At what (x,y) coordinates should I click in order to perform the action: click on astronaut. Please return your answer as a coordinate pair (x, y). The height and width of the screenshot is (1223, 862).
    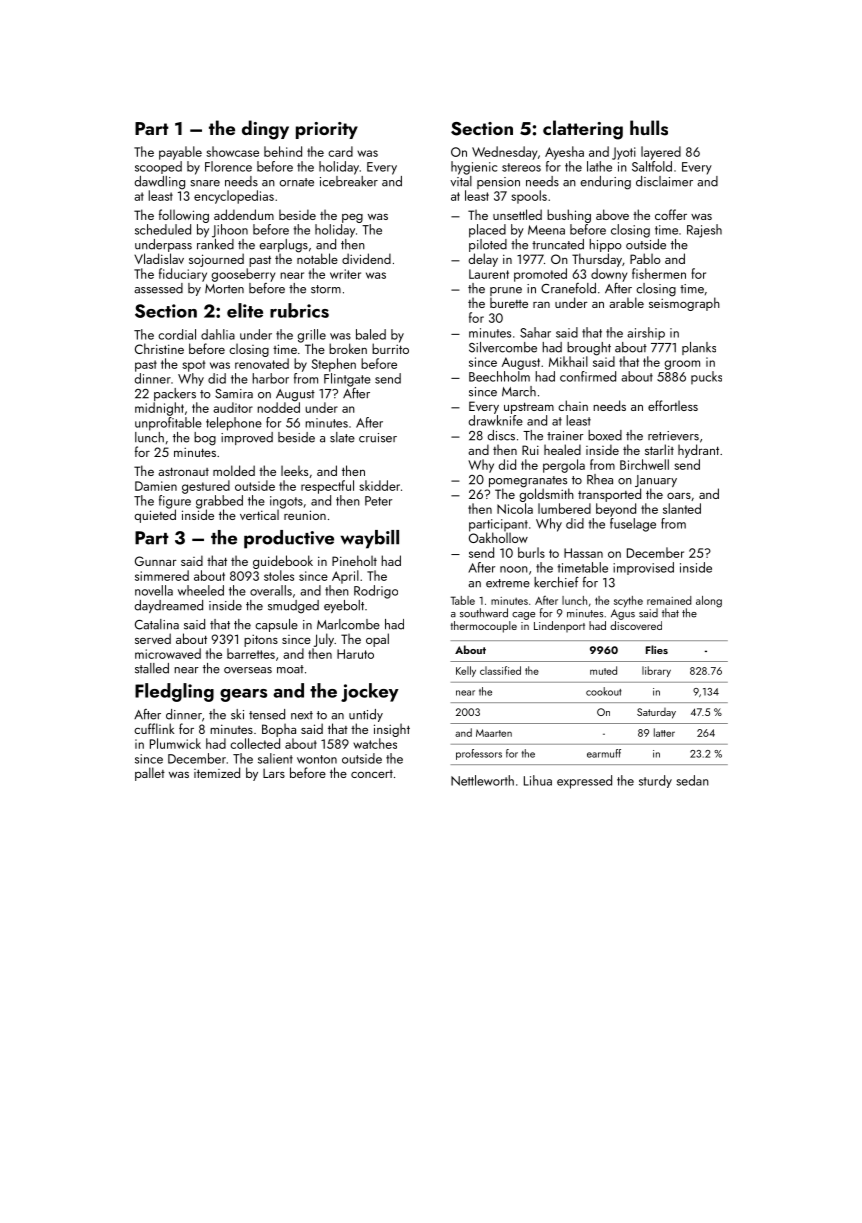
    Looking at the image, I should click on (183, 471).
